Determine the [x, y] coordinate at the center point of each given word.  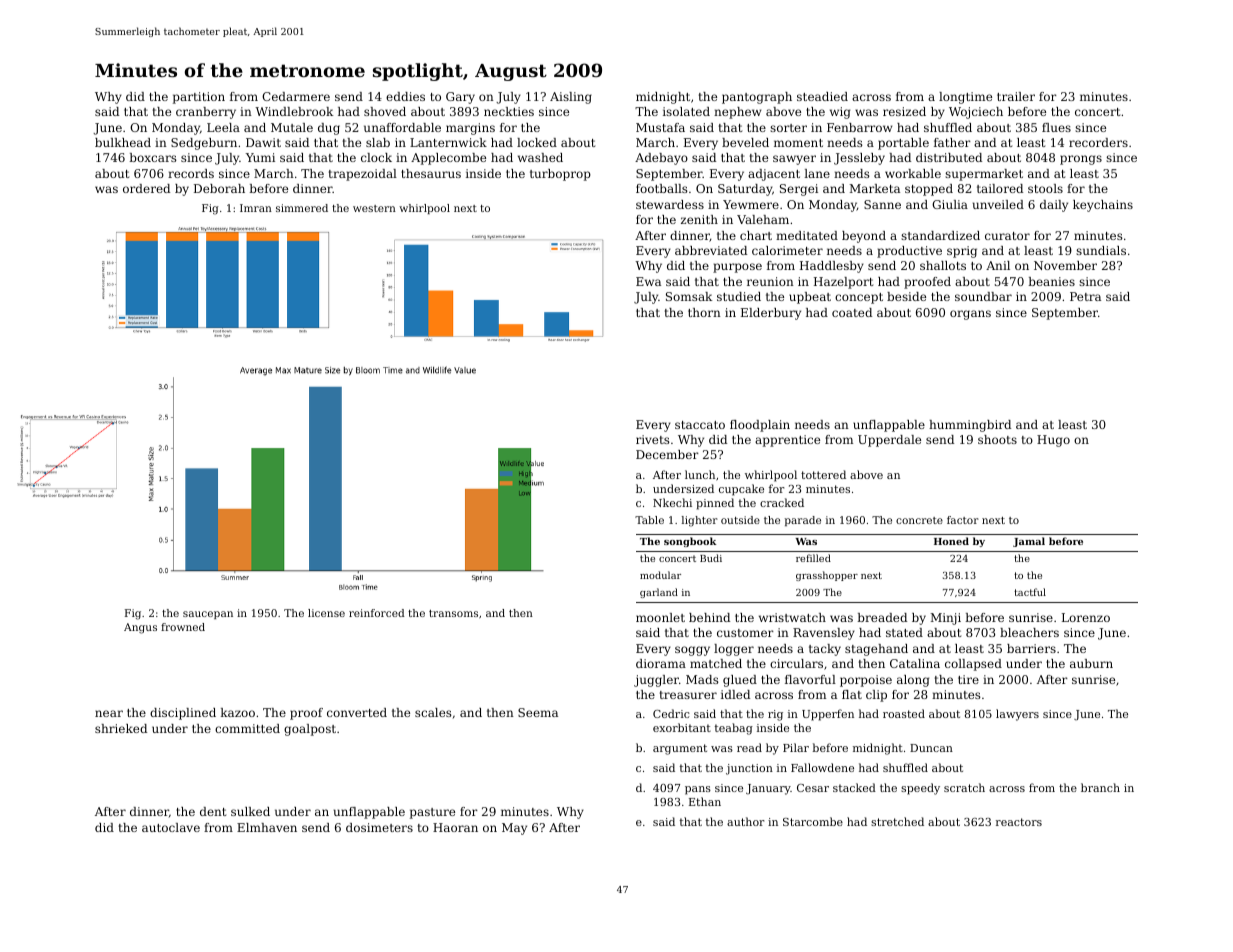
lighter [700, 521]
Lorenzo [1086, 617]
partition [199, 98]
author [745, 821]
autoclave [171, 827]
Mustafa [660, 127]
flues [1056, 127]
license [326, 613]
